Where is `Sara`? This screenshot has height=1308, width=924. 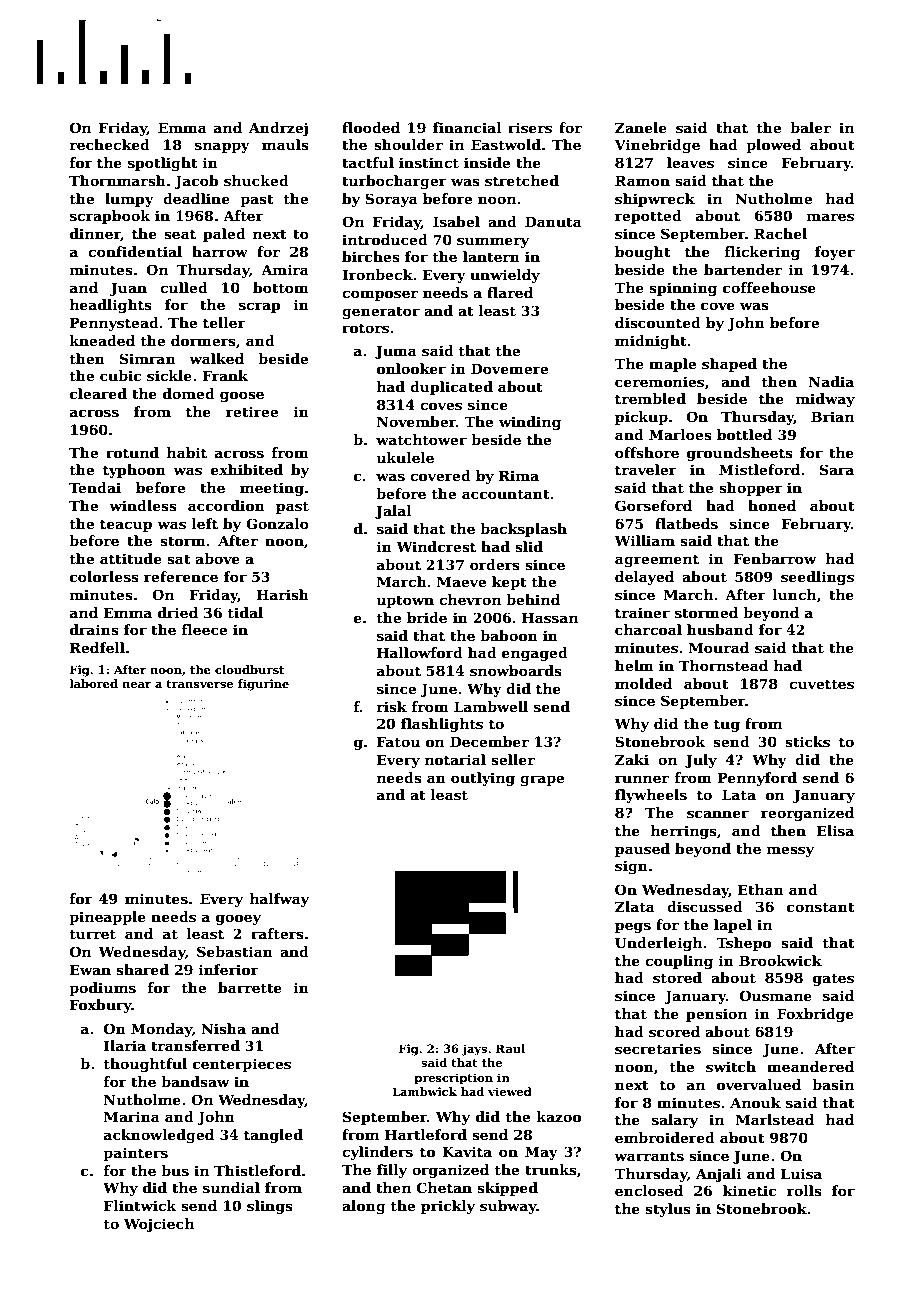
Sara is located at coordinates (837, 469).
